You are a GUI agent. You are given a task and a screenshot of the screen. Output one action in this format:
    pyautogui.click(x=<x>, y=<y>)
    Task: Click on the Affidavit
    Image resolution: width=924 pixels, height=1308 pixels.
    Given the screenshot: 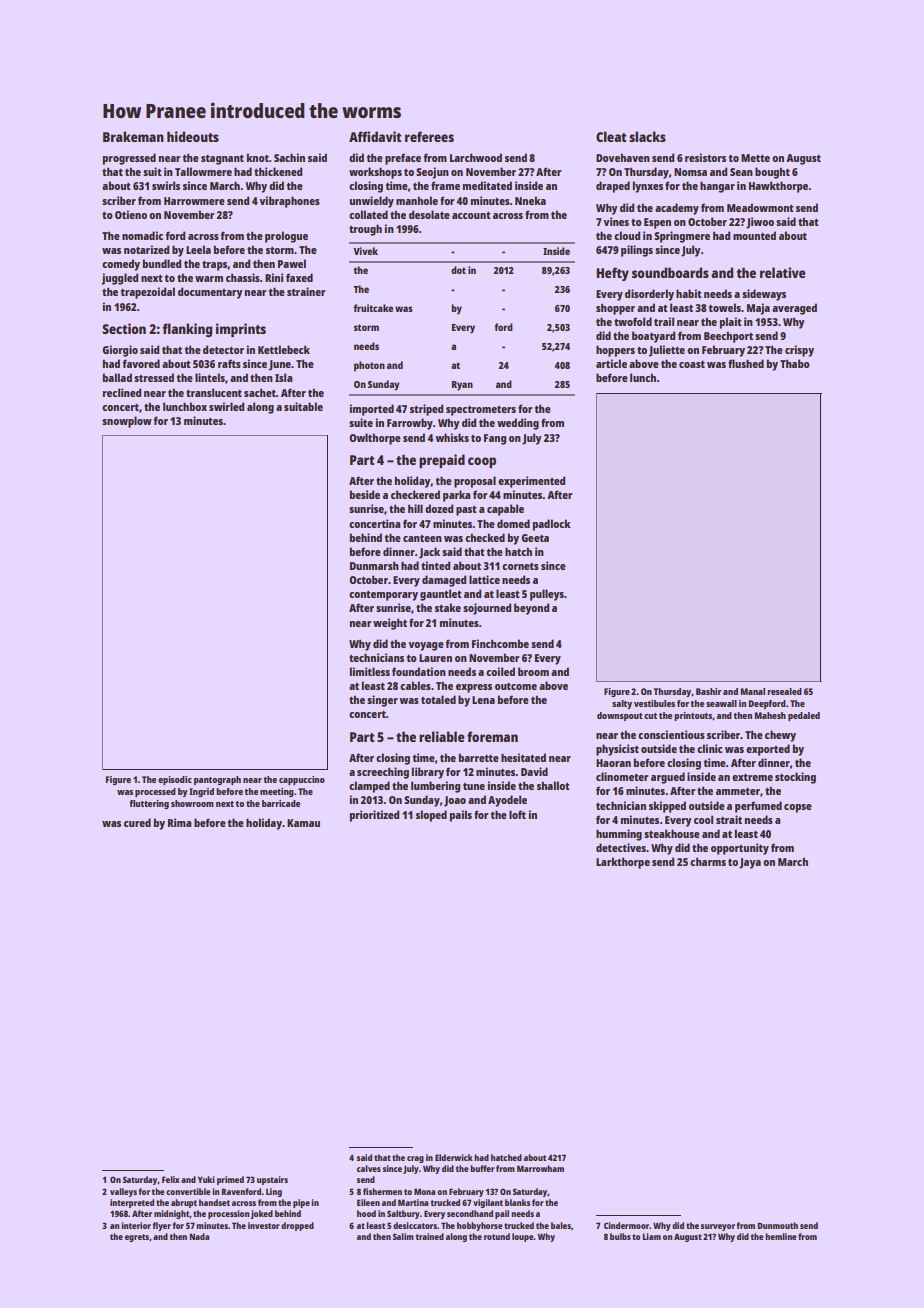 What is the action you would take?
    pyautogui.click(x=375, y=136)
